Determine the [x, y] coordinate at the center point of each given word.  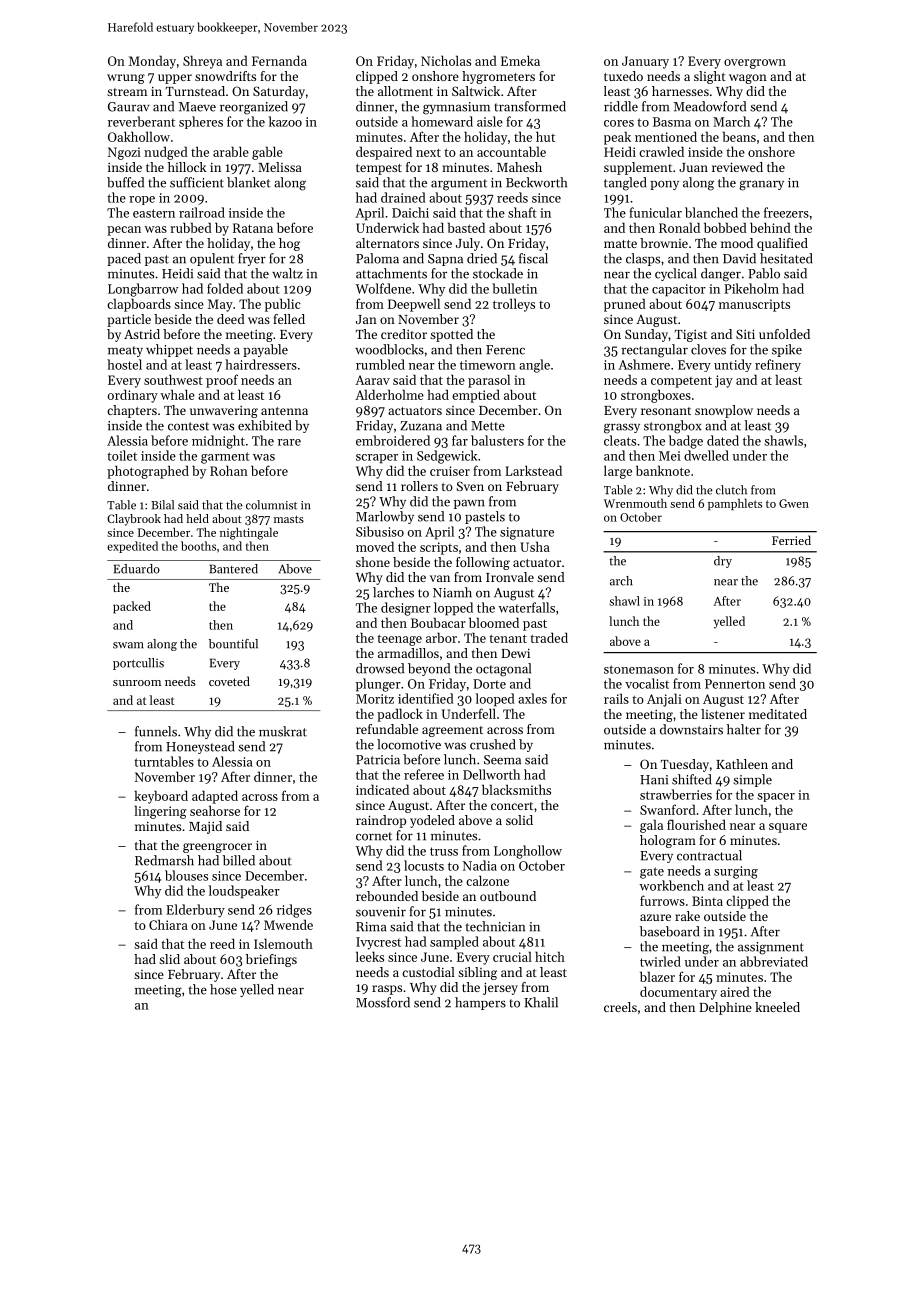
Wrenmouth [635, 503]
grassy [622, 428]
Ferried [791, 540]
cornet [374, 836]
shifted [692, 779]
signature [527, 533]
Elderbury [195, 911]
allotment [405, 91]
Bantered [233, 569]
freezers [786, 212]
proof [222, 381]
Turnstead [195, 91]
